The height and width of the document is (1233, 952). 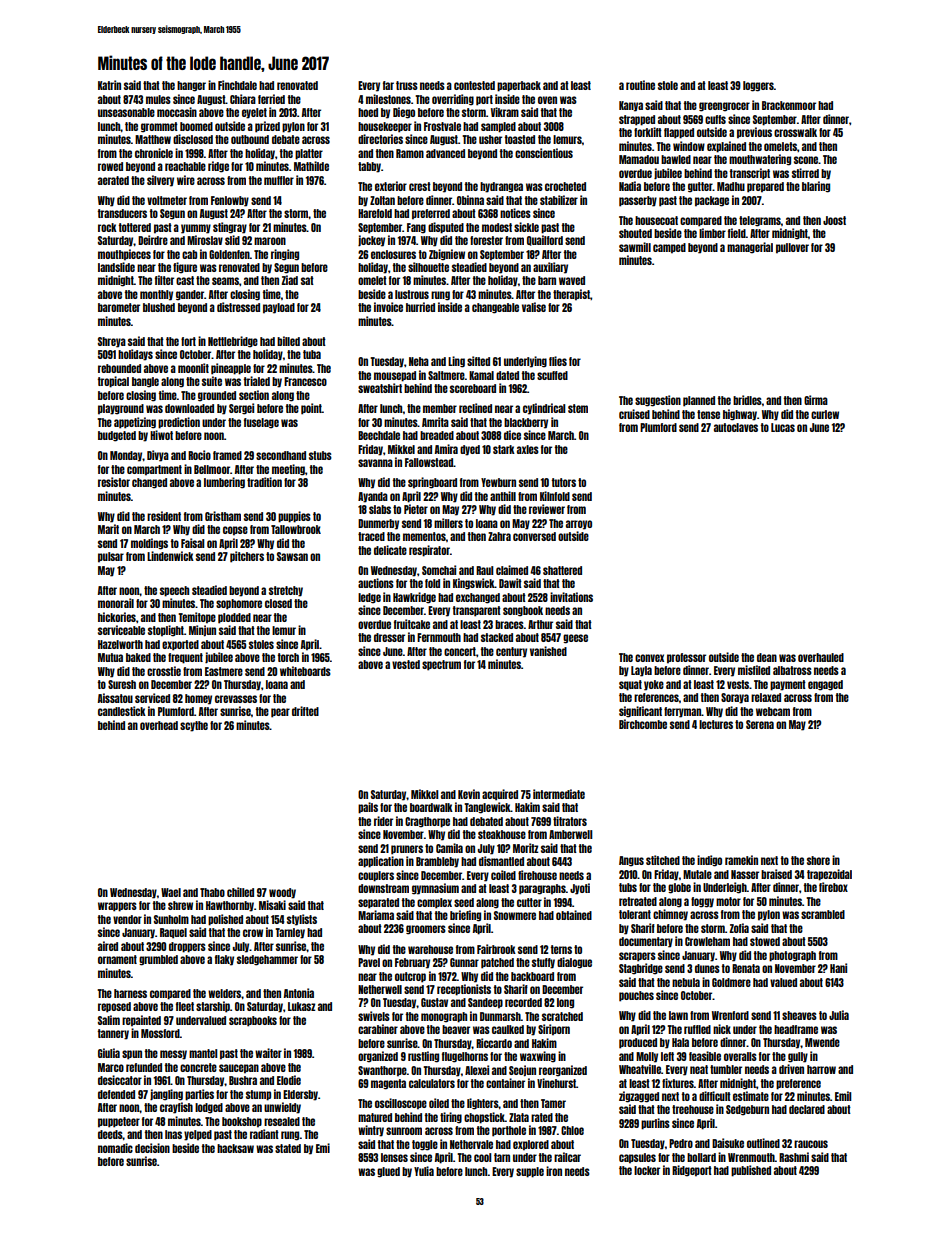 I want to click on Neha, so click(x=419, y=361).
